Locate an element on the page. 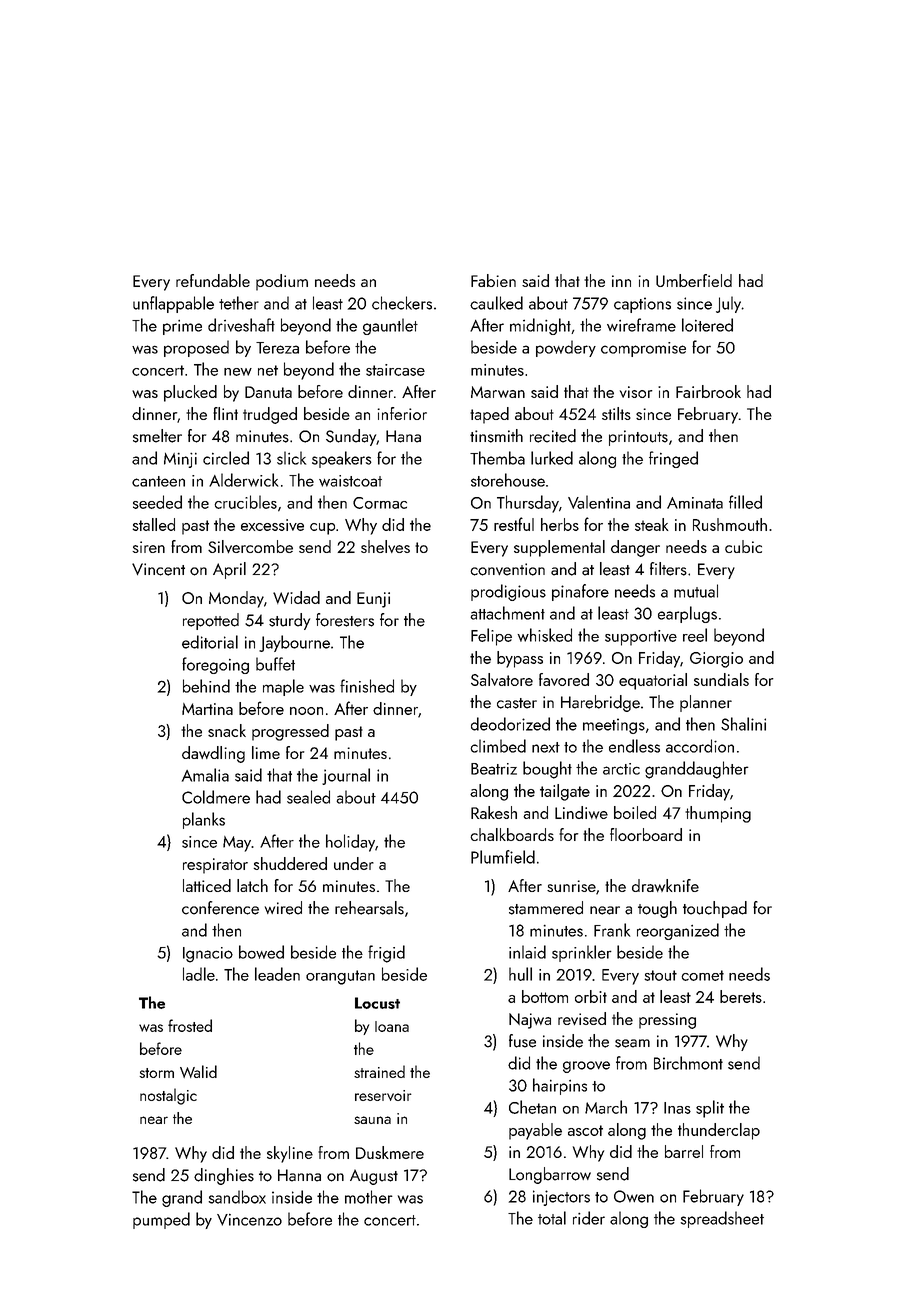  inlaid is located at coordinates (527, 952).
